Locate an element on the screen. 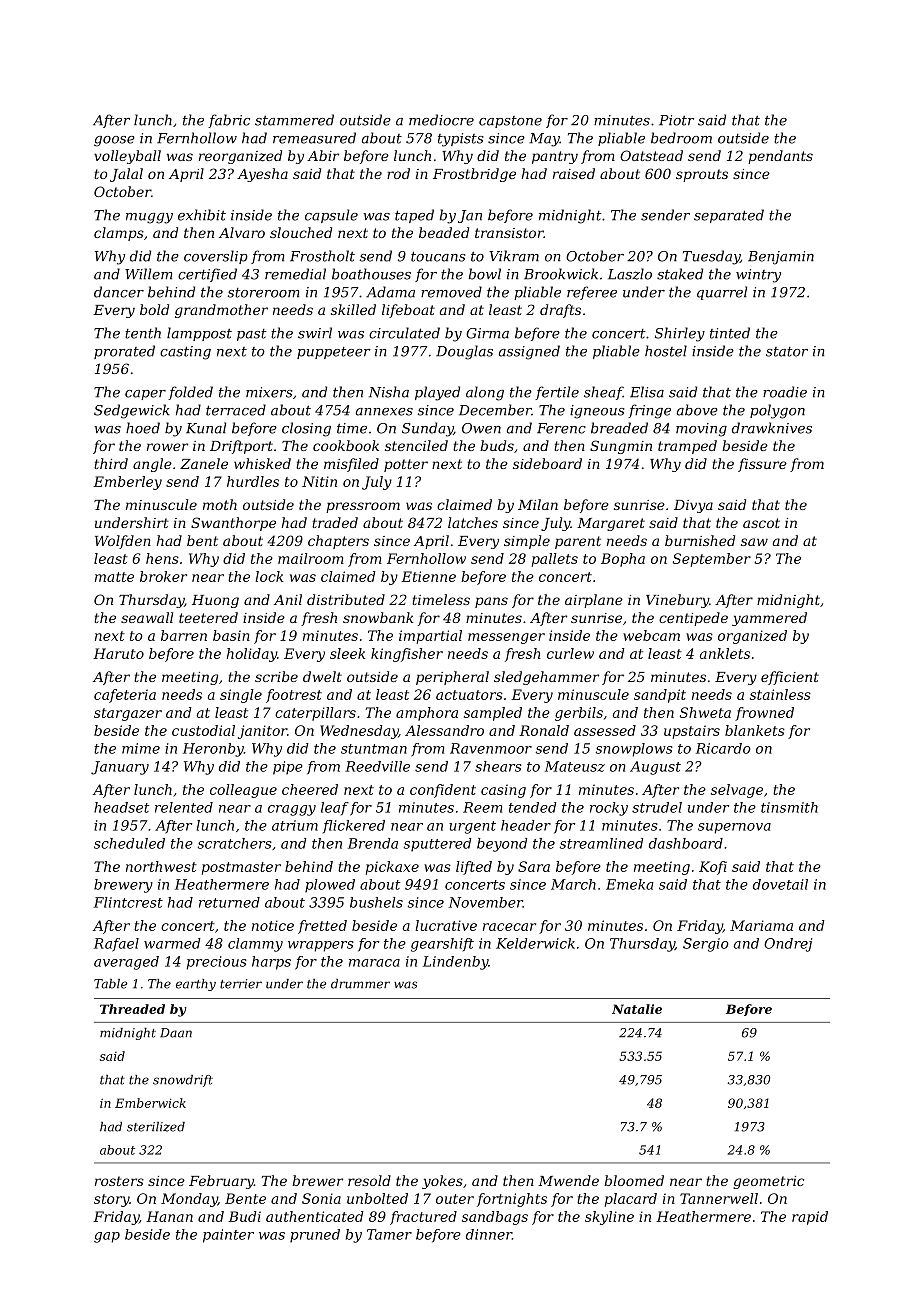 The image size is (924, 1308). fissure is located at coordinates (762, 465).
